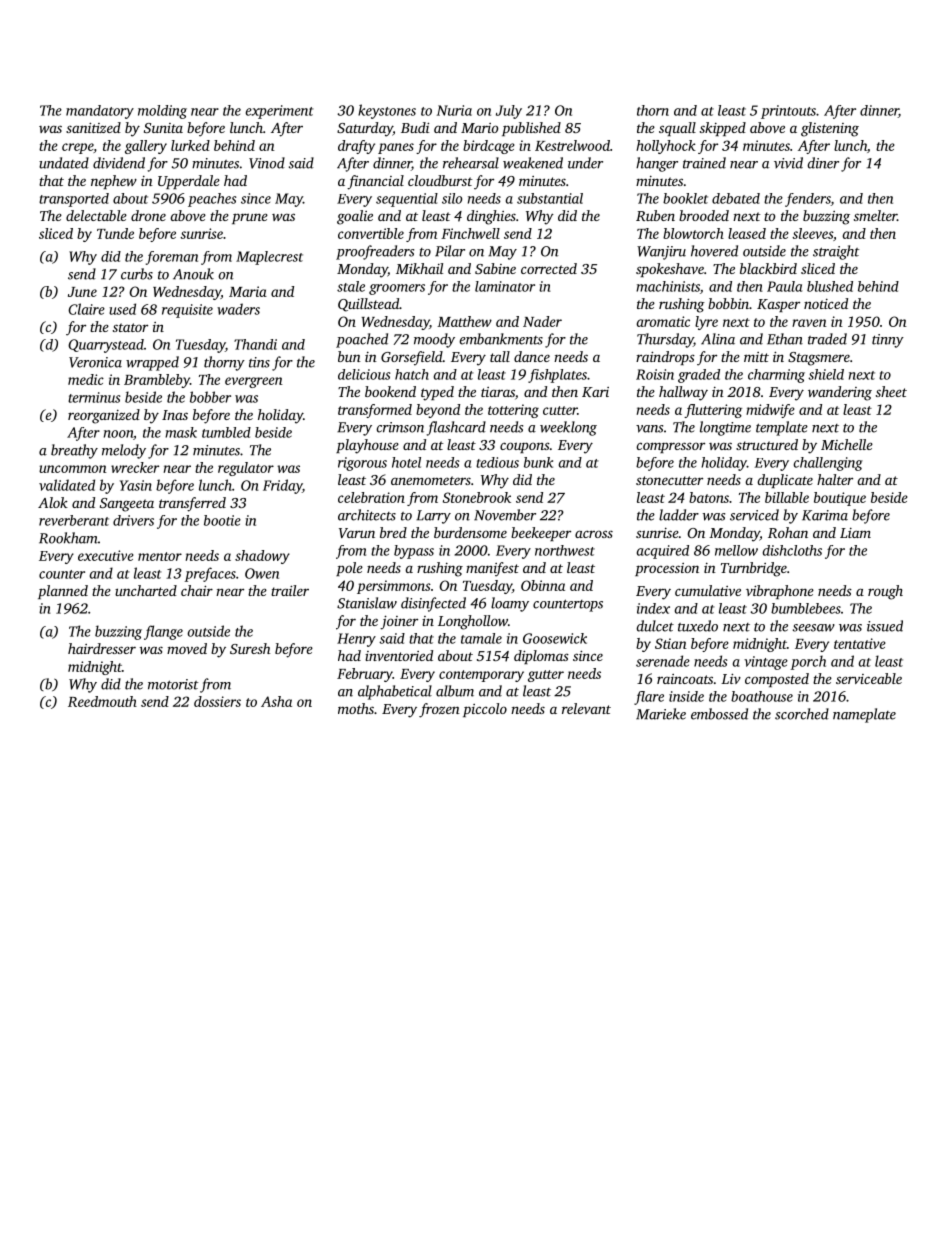 The image size is (952, 1233). Describe the element at coordinates (485, 710) in the screenshot. I see `piccolo` at that location.
